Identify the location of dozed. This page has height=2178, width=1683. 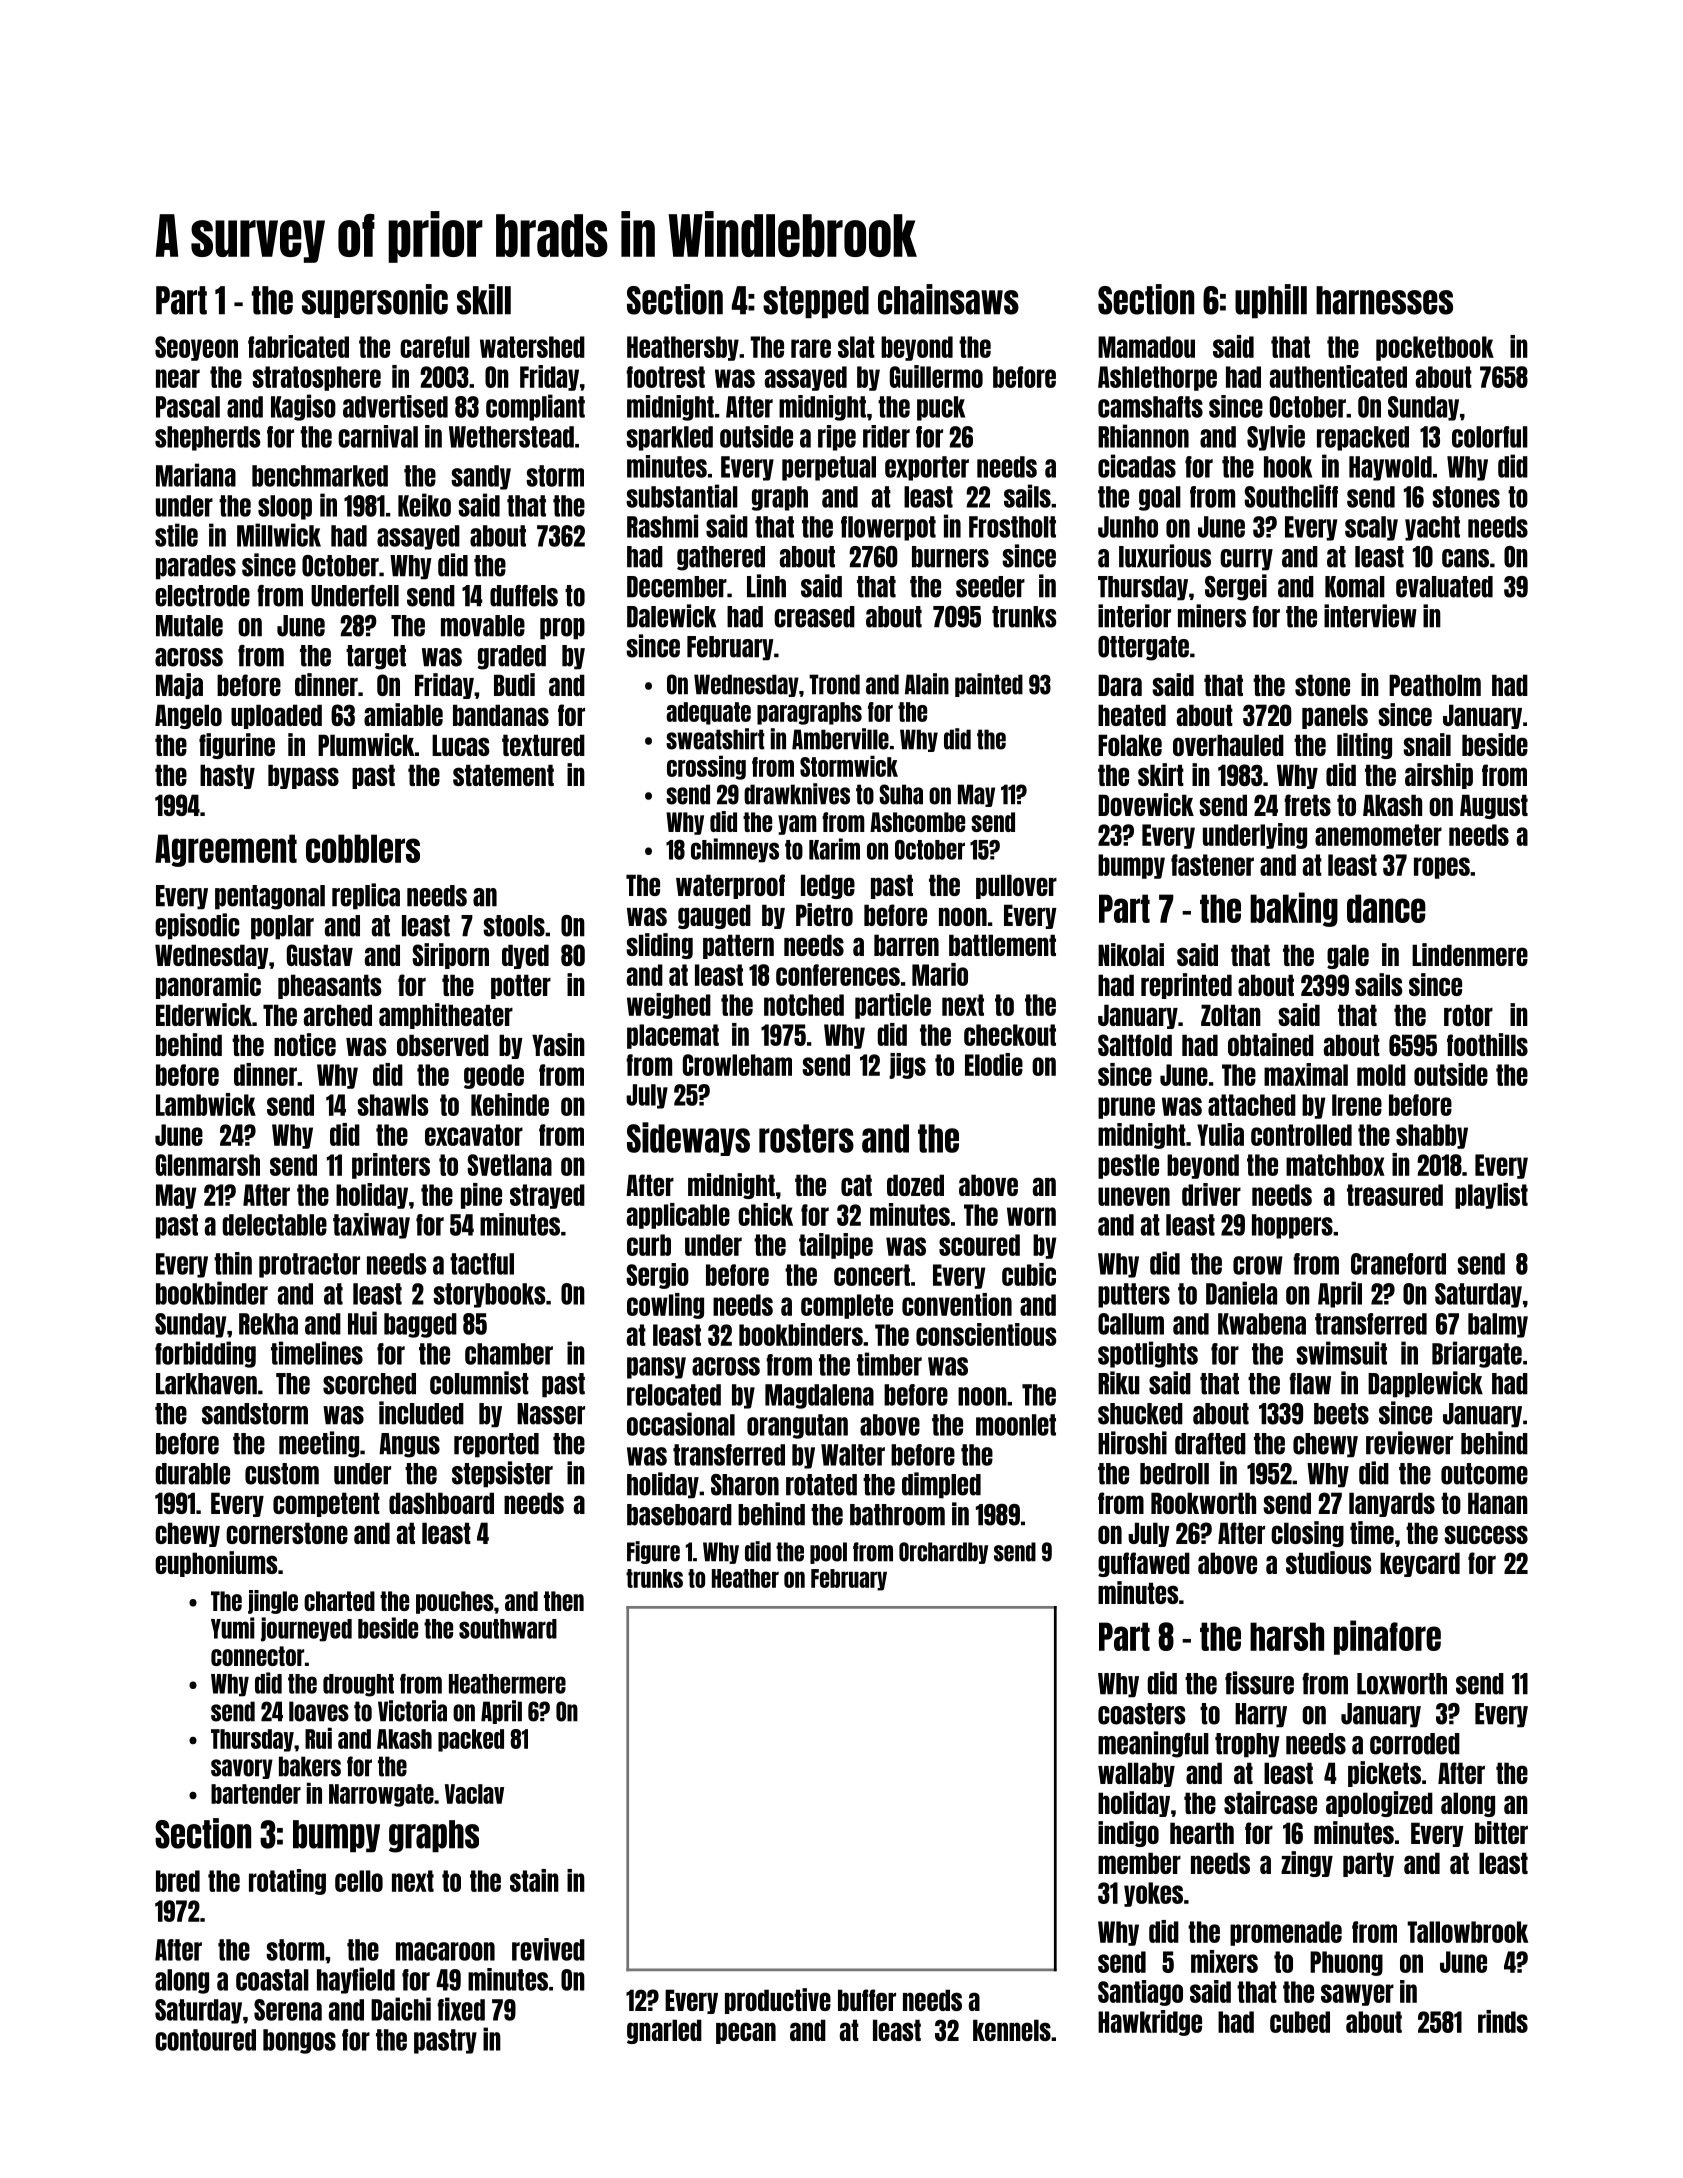
(915, 1185).
